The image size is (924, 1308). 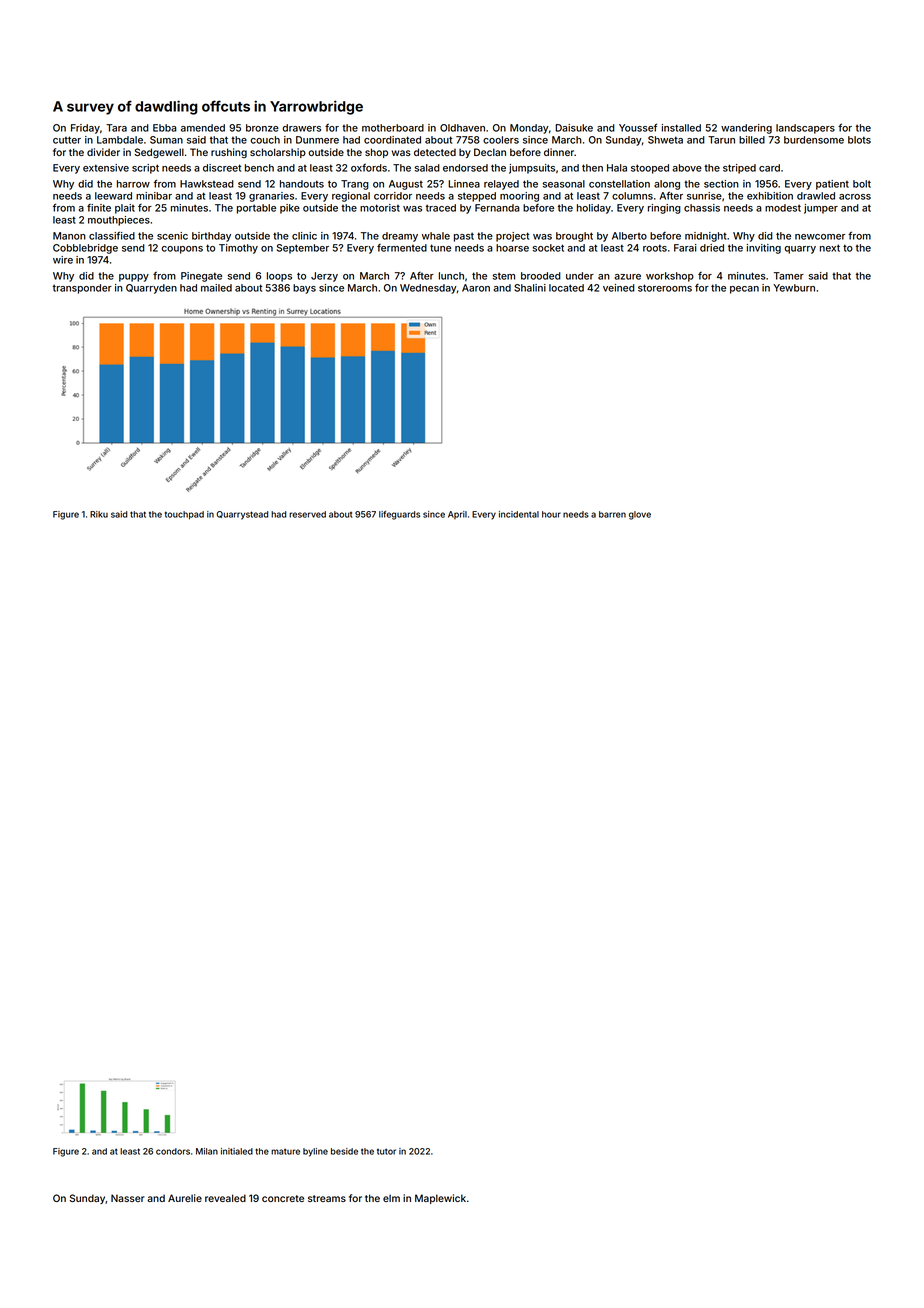 I want to click on glove, so click(x=640, y=515).
